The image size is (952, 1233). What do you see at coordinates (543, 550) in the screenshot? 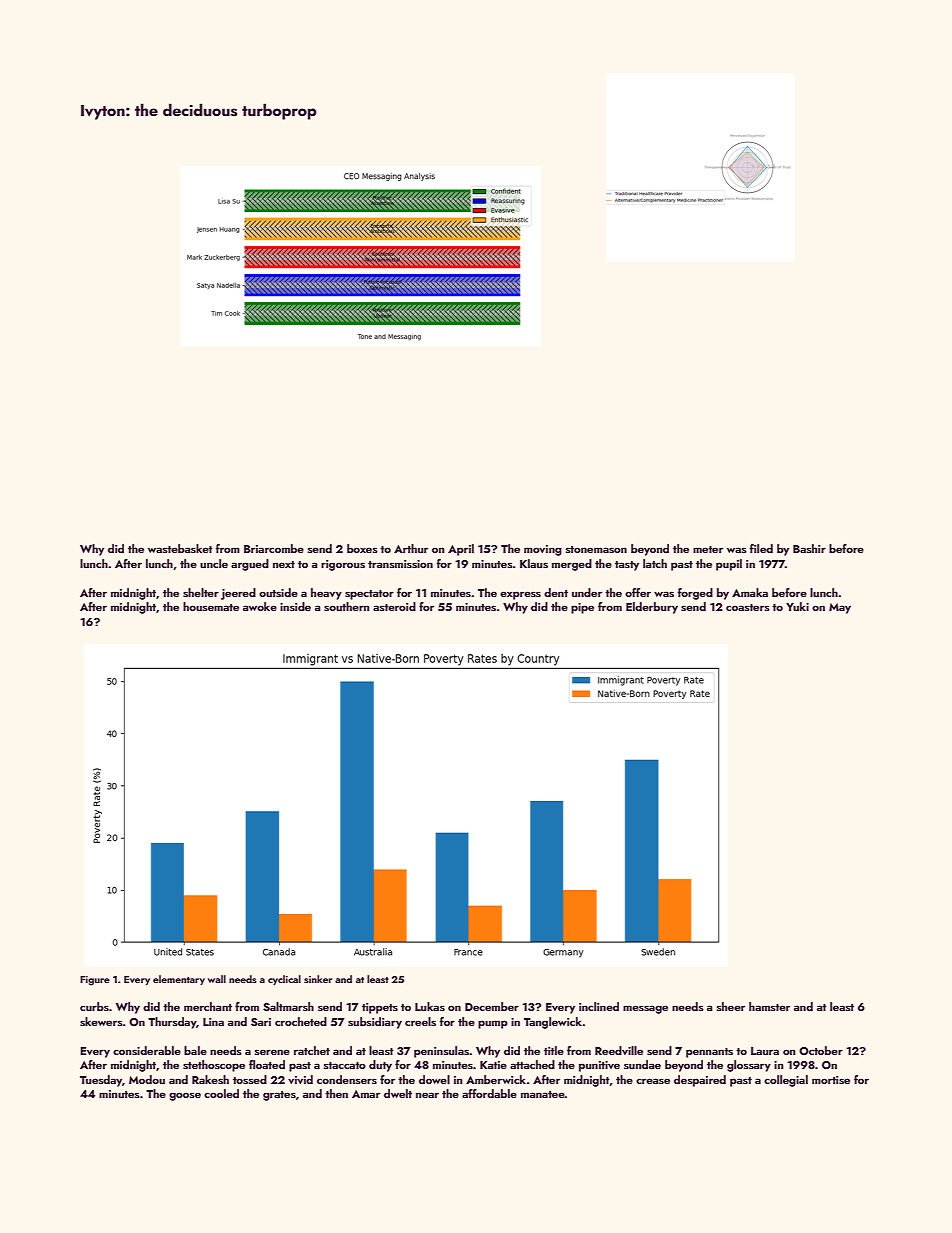
I see `moving` at bounding box center [543, 550].
